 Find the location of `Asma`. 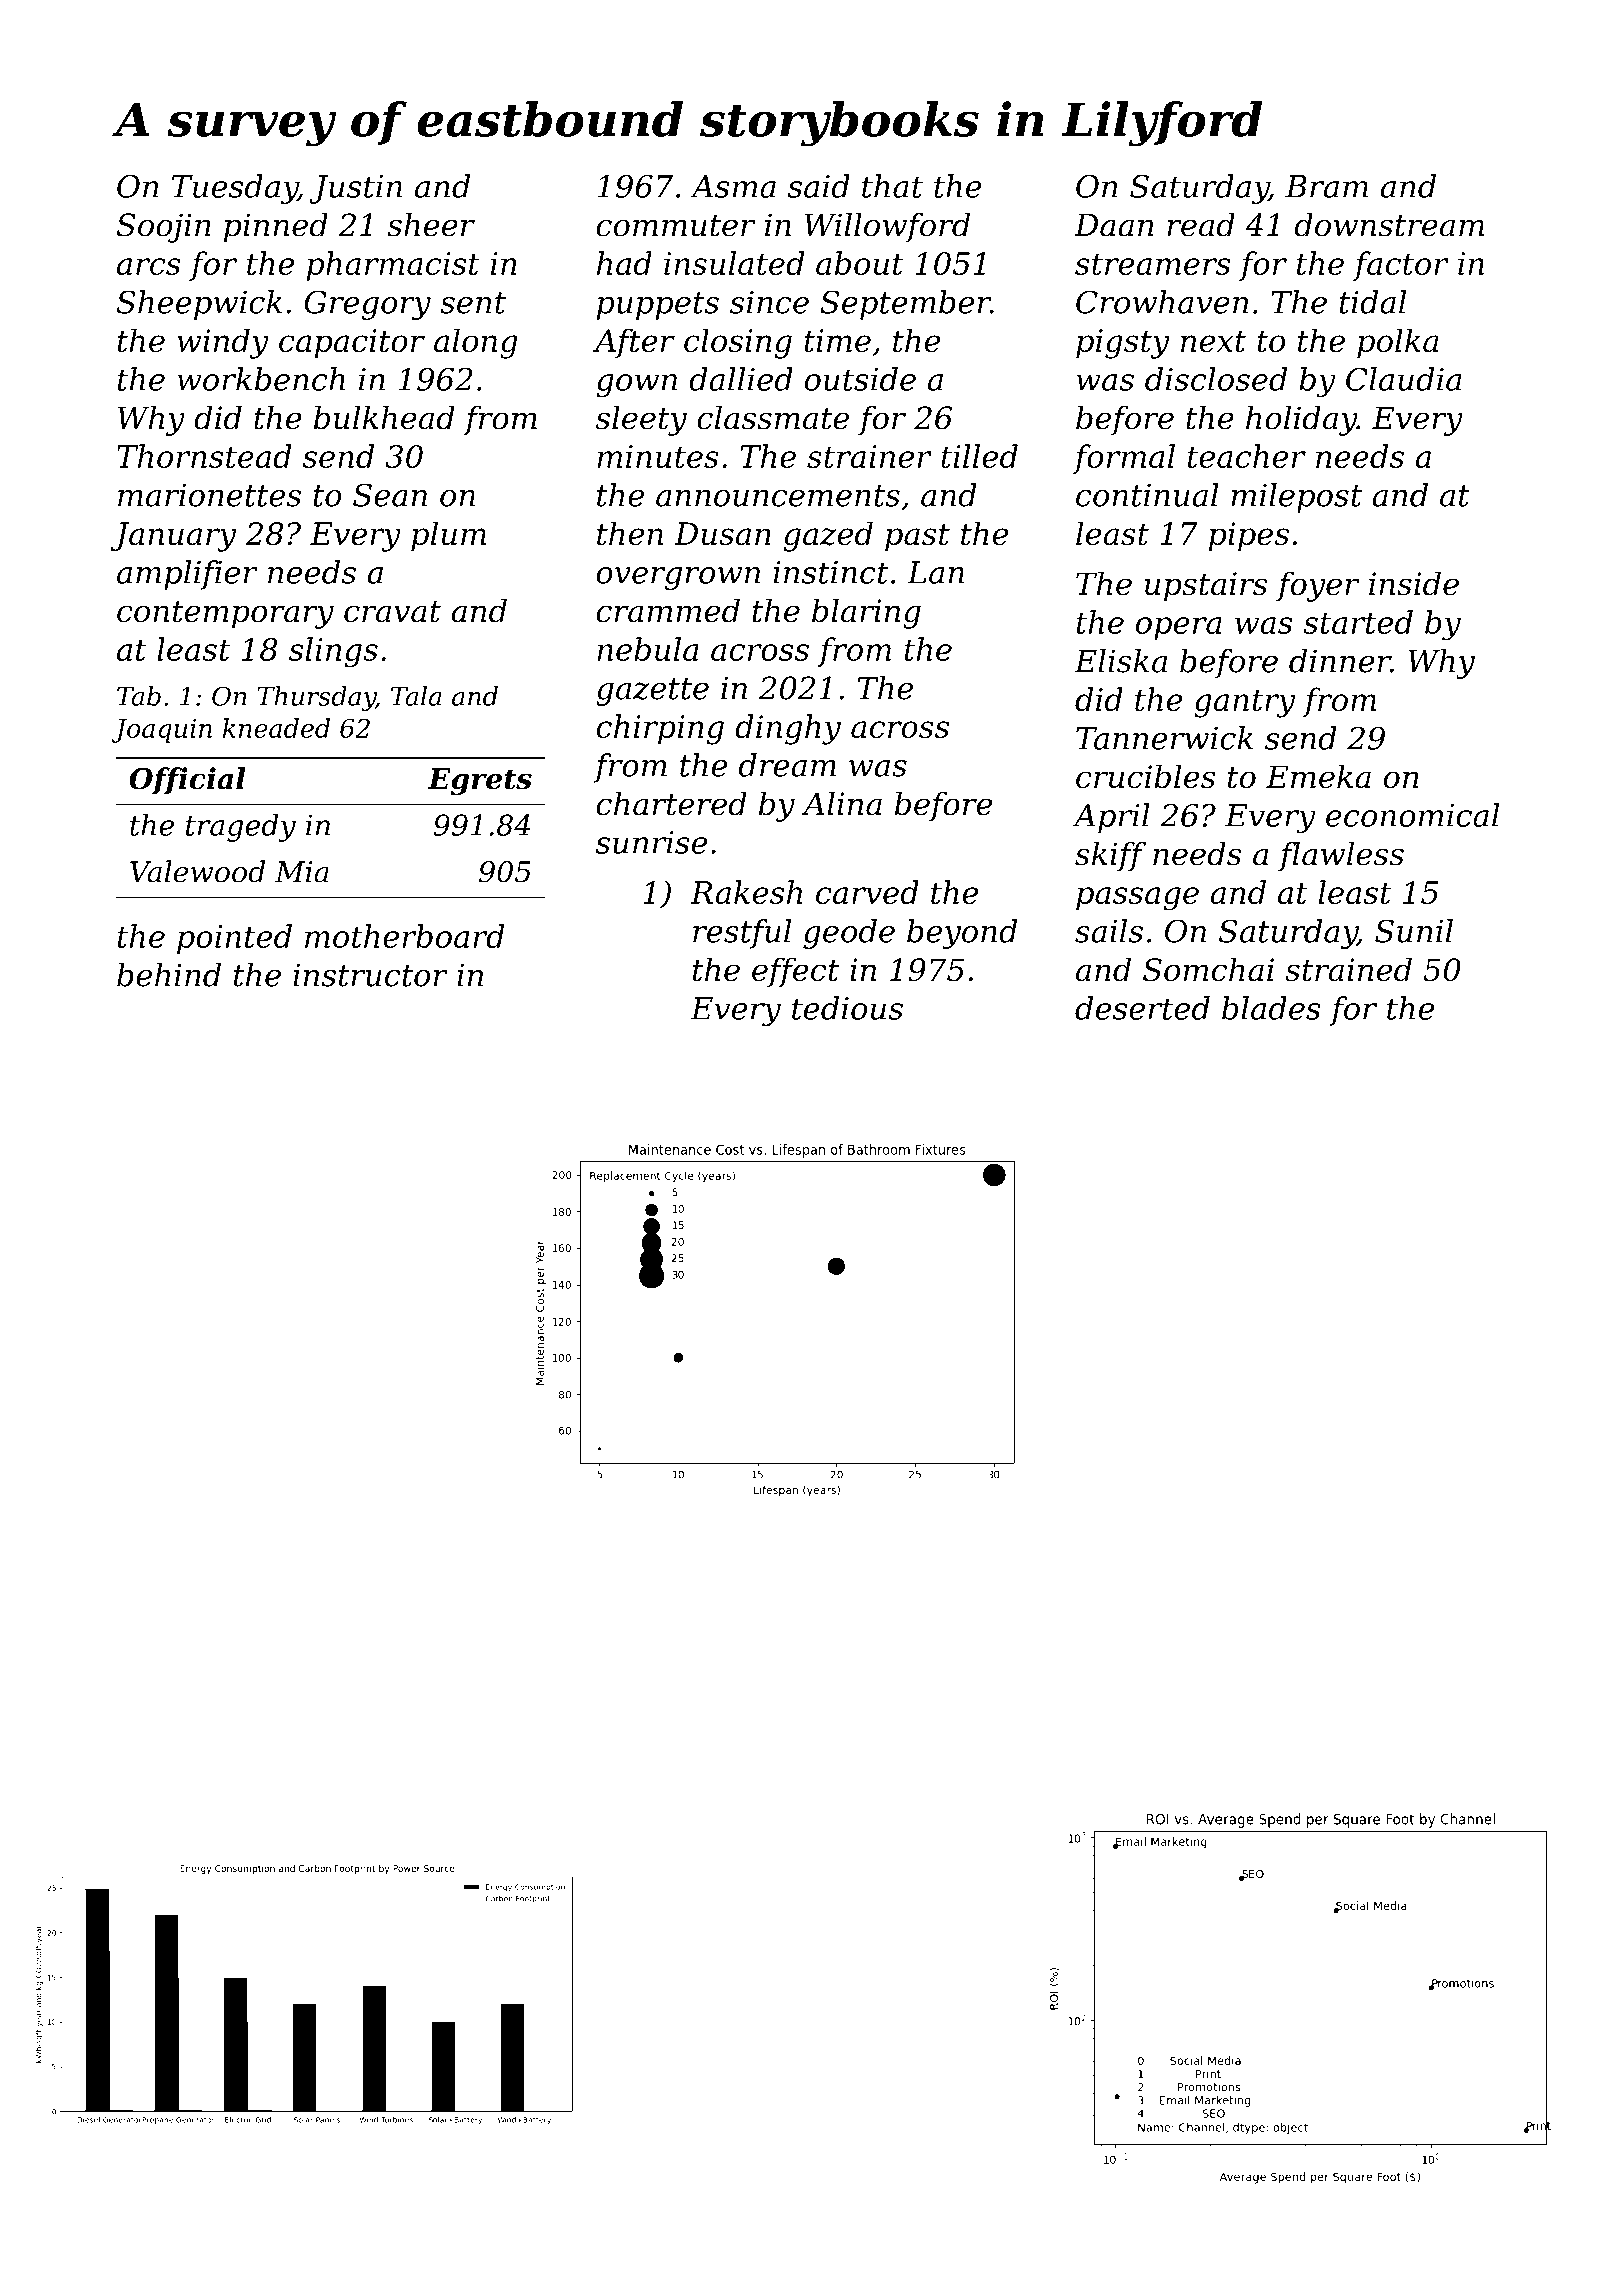

Asma is located at coordinates (733, 186).
